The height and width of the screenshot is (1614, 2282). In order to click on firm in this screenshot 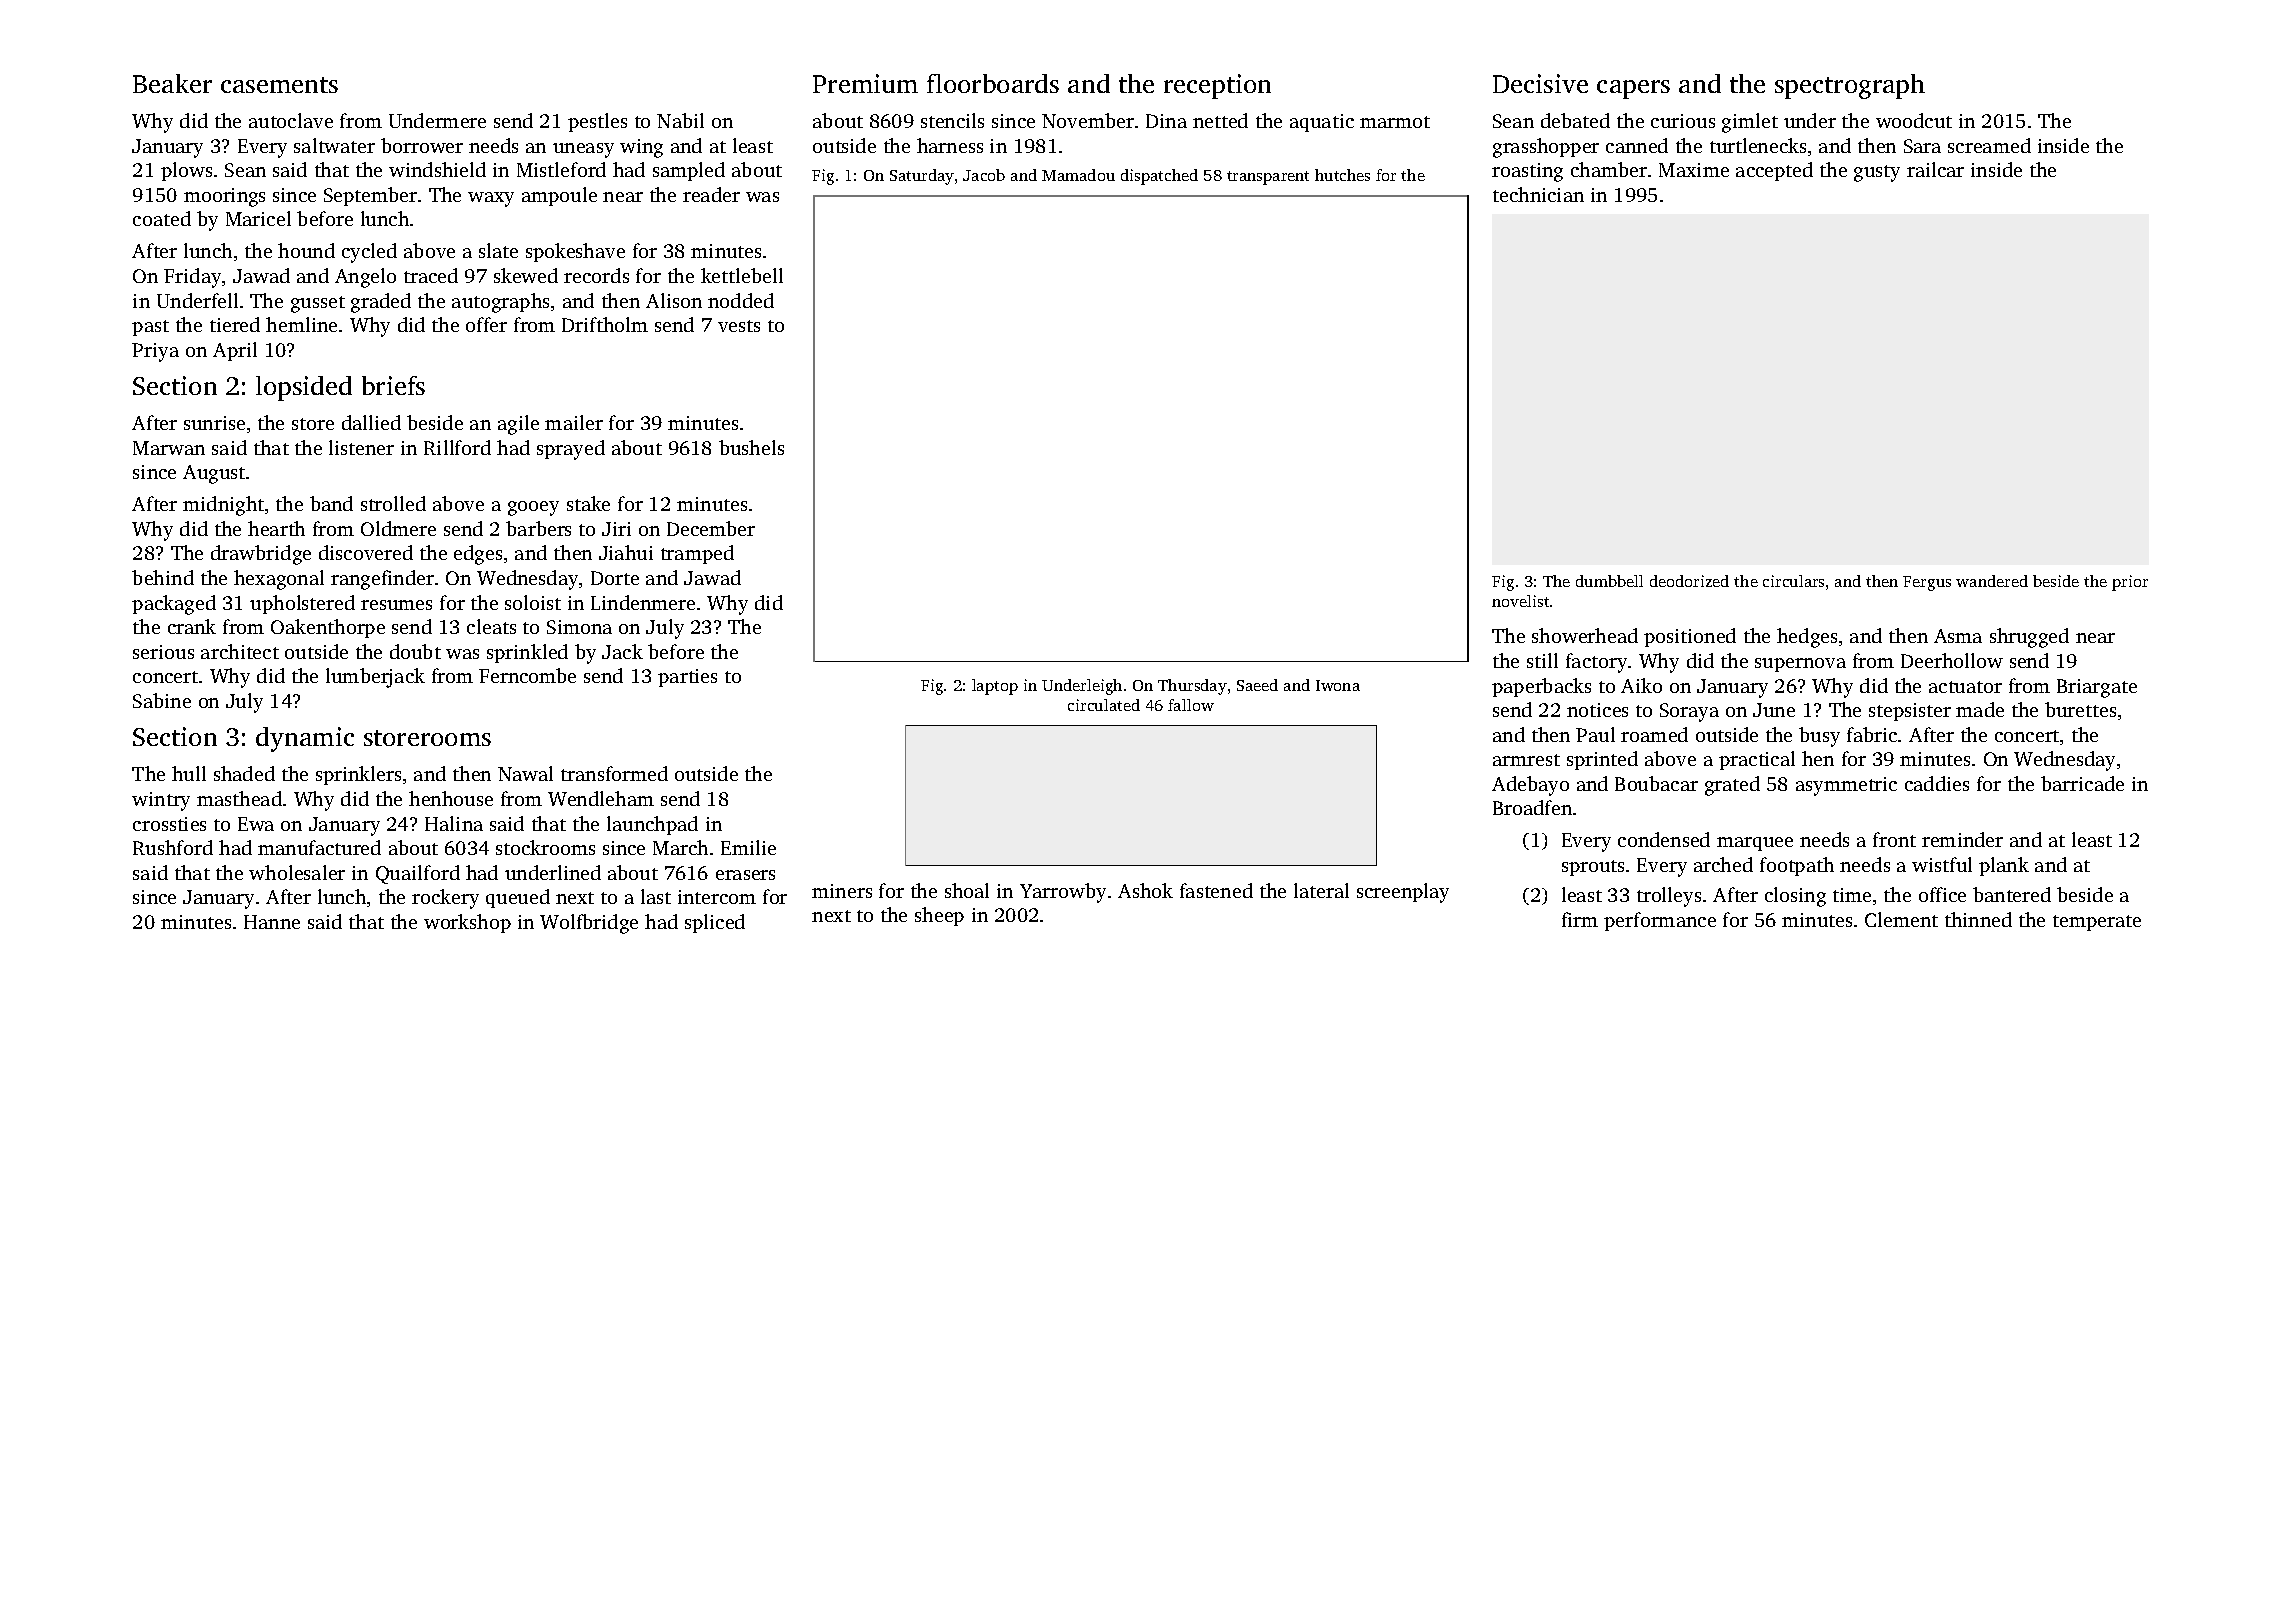, I will do `click(1580, 919)`.
